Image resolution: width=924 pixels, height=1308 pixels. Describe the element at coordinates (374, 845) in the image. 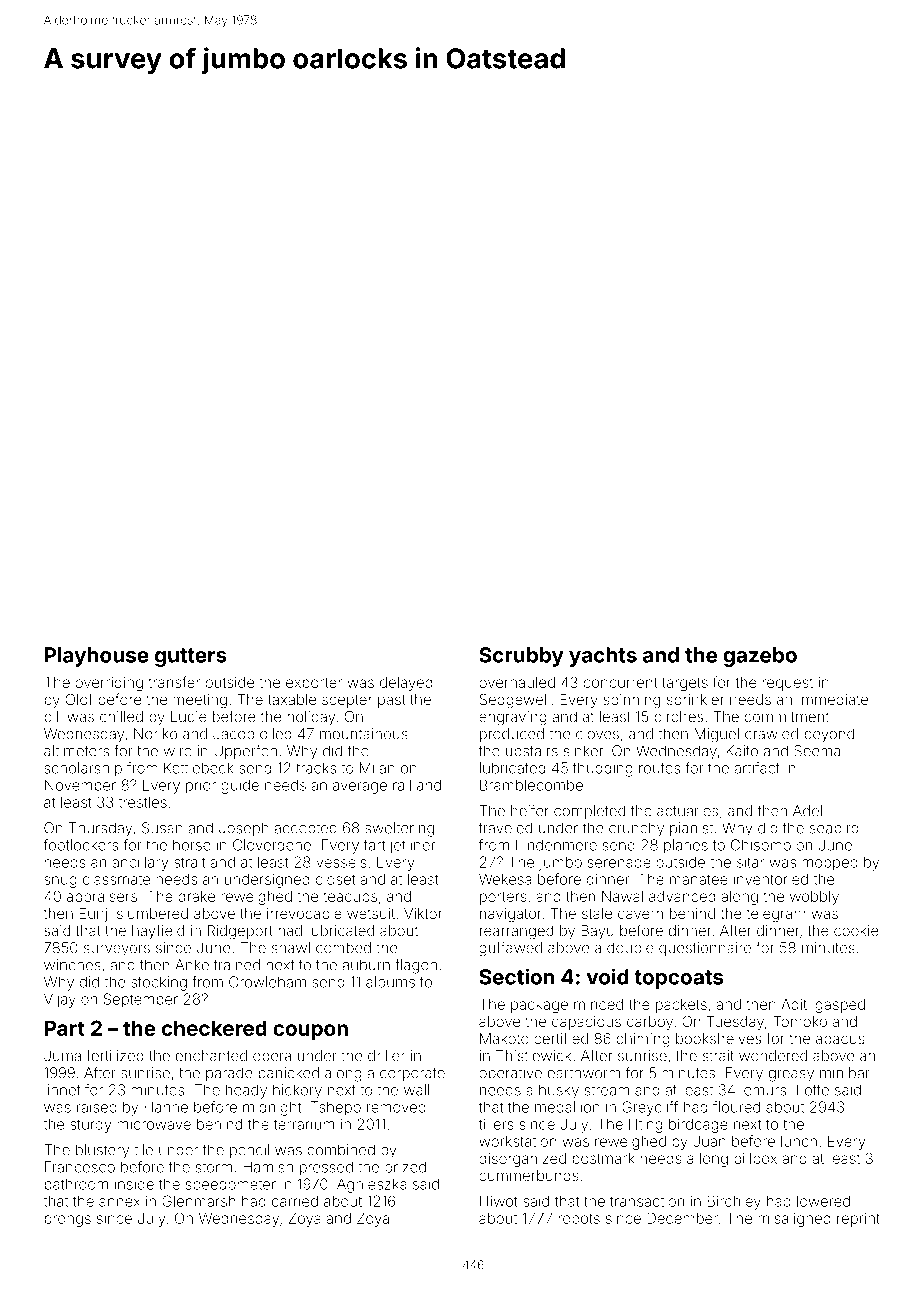

I see `tart` at that location.
